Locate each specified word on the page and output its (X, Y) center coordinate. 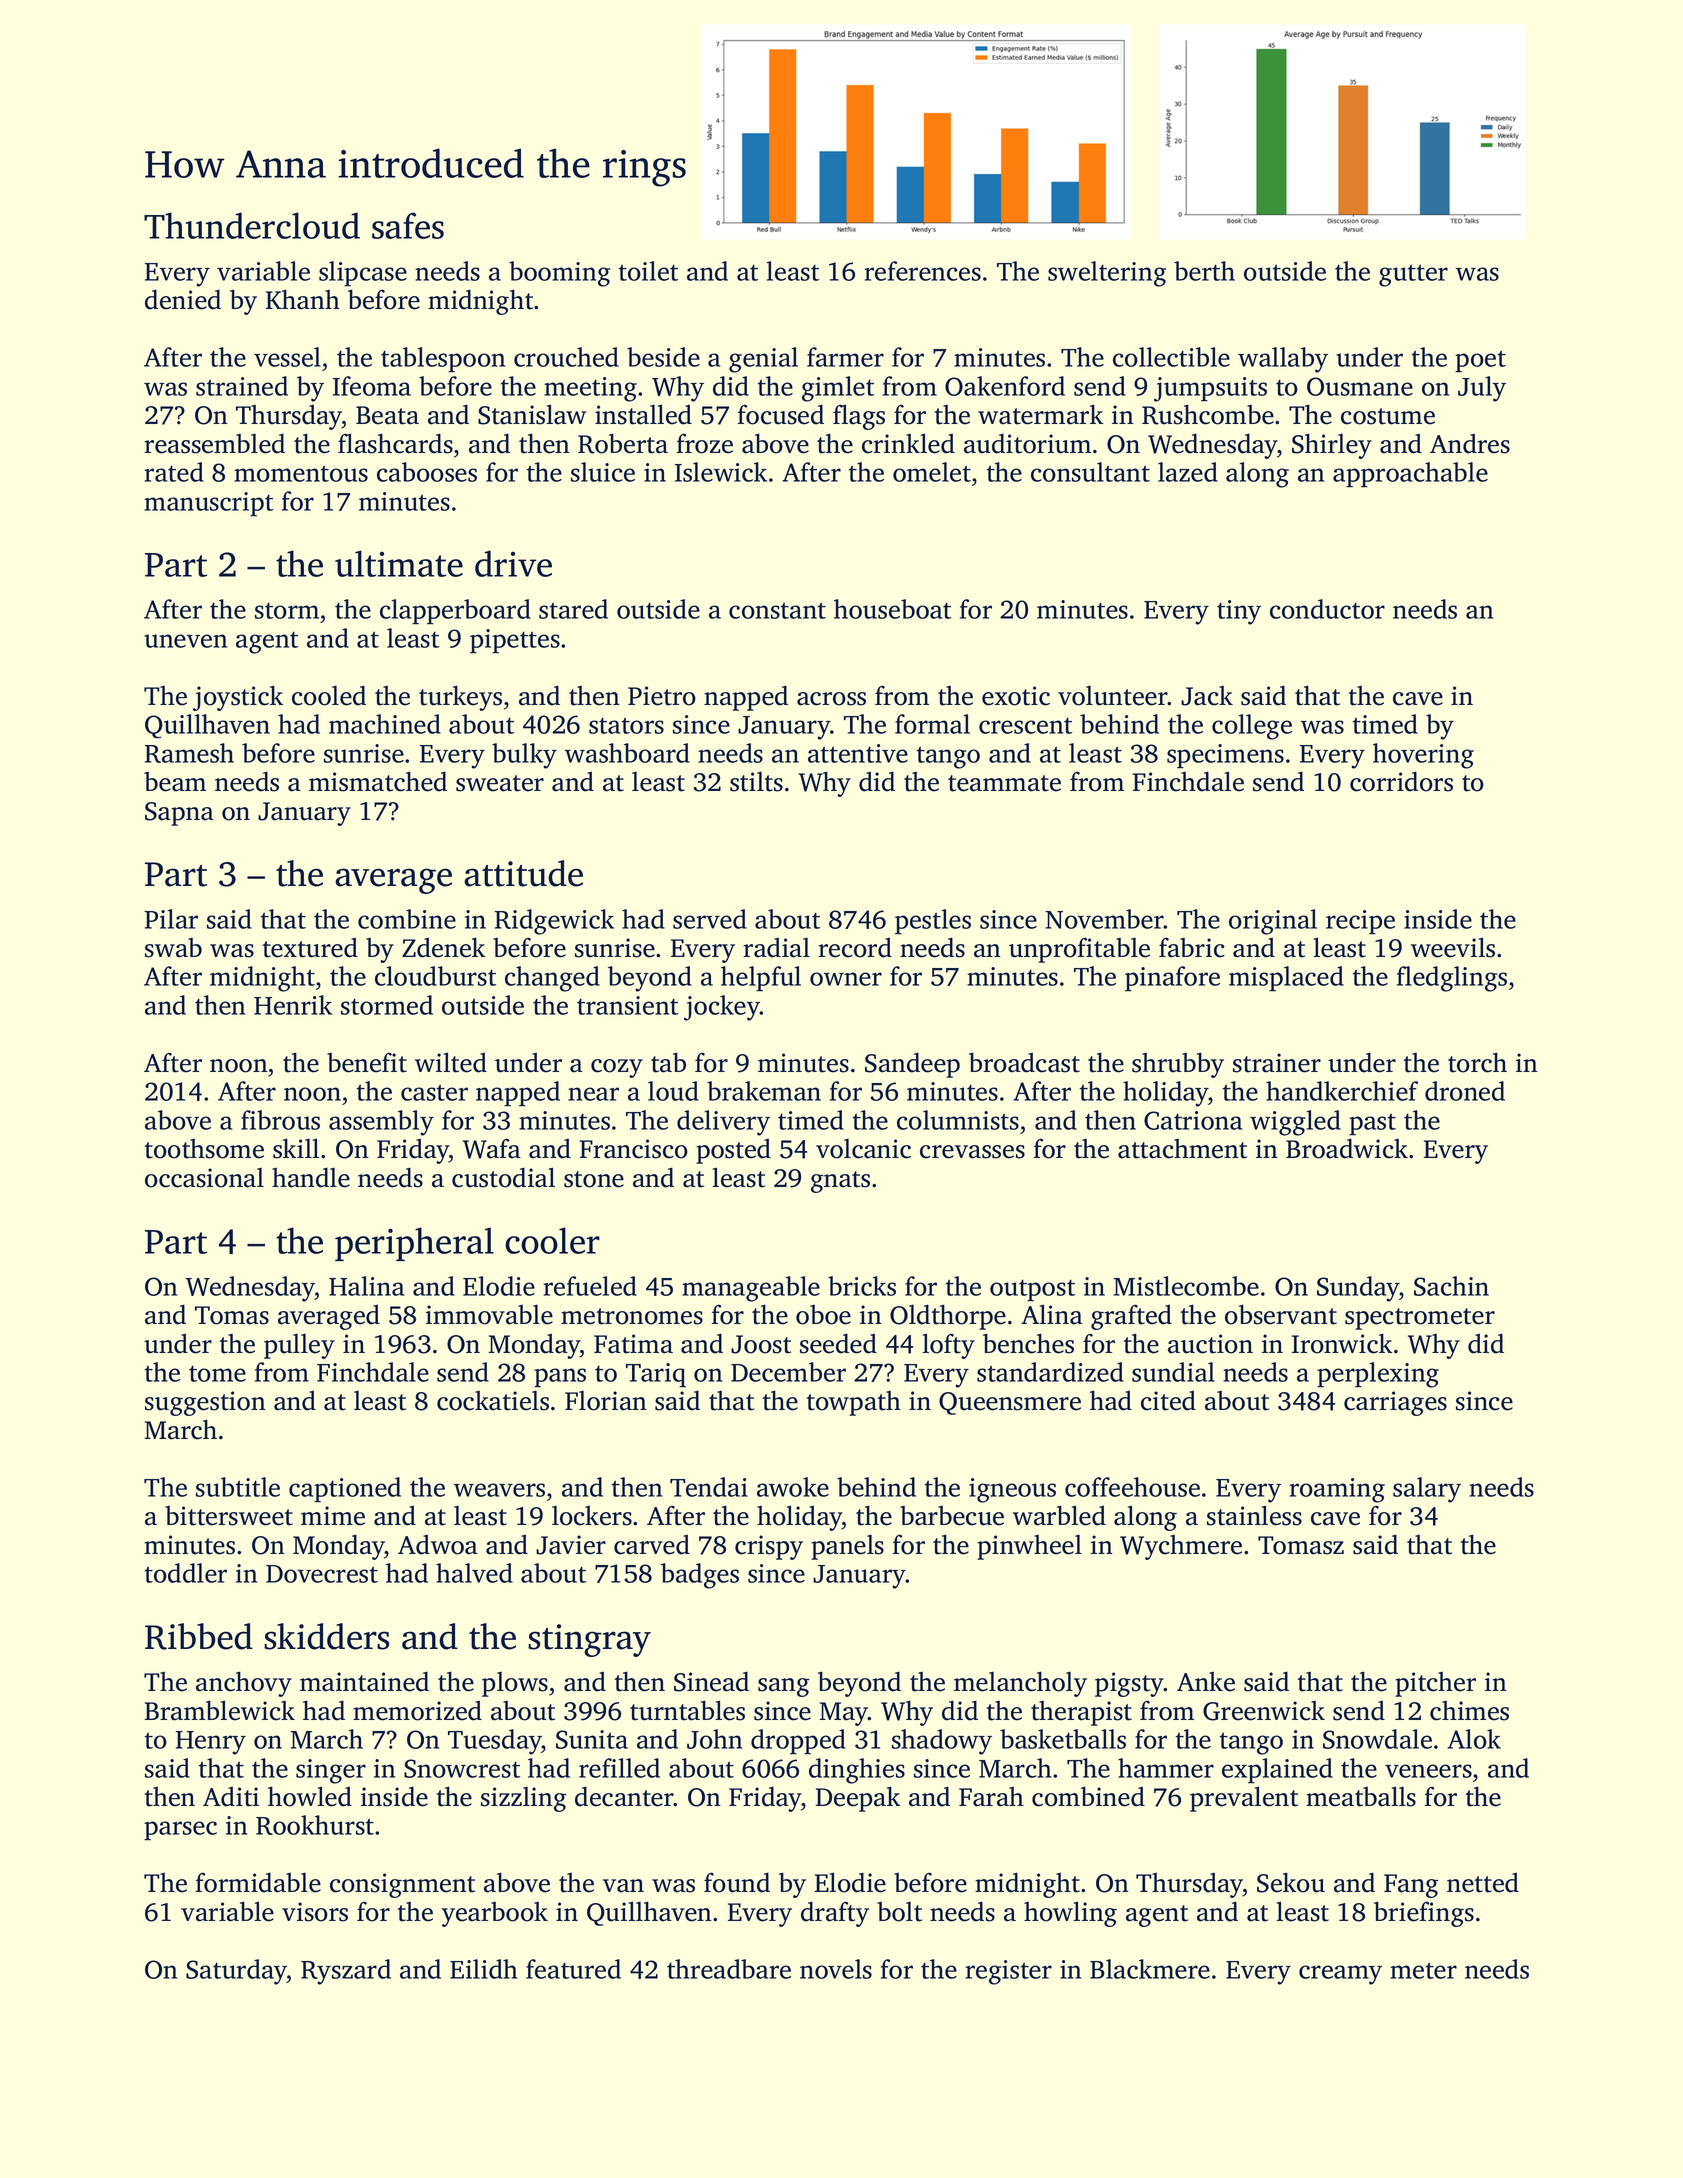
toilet (648, 271)
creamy (1340, 1975)
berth (1204, 271)
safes (408, 225)
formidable (258, 1882)
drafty (835, 1914)
